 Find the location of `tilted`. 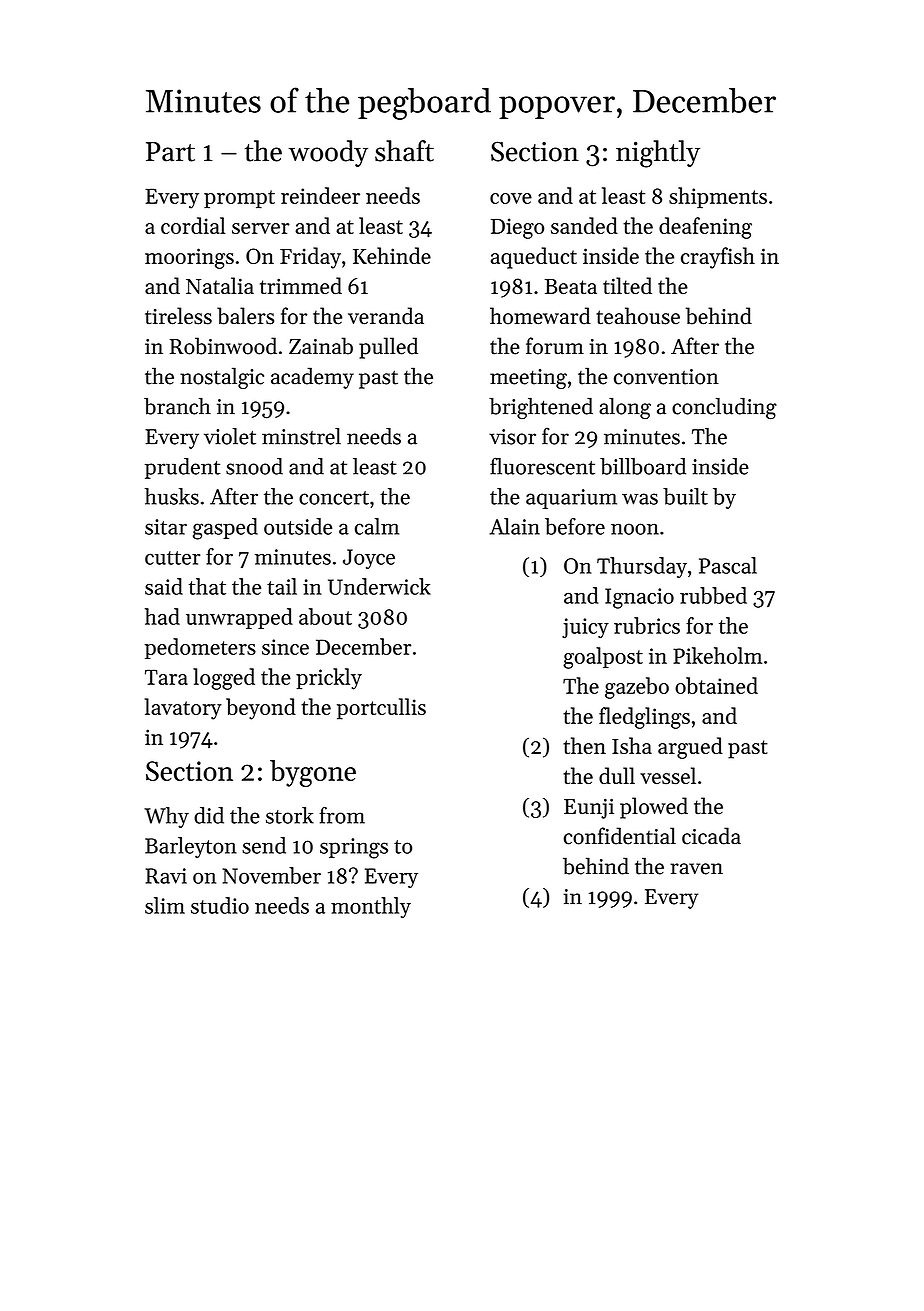

tilted is located at coordinates (627, 285).
